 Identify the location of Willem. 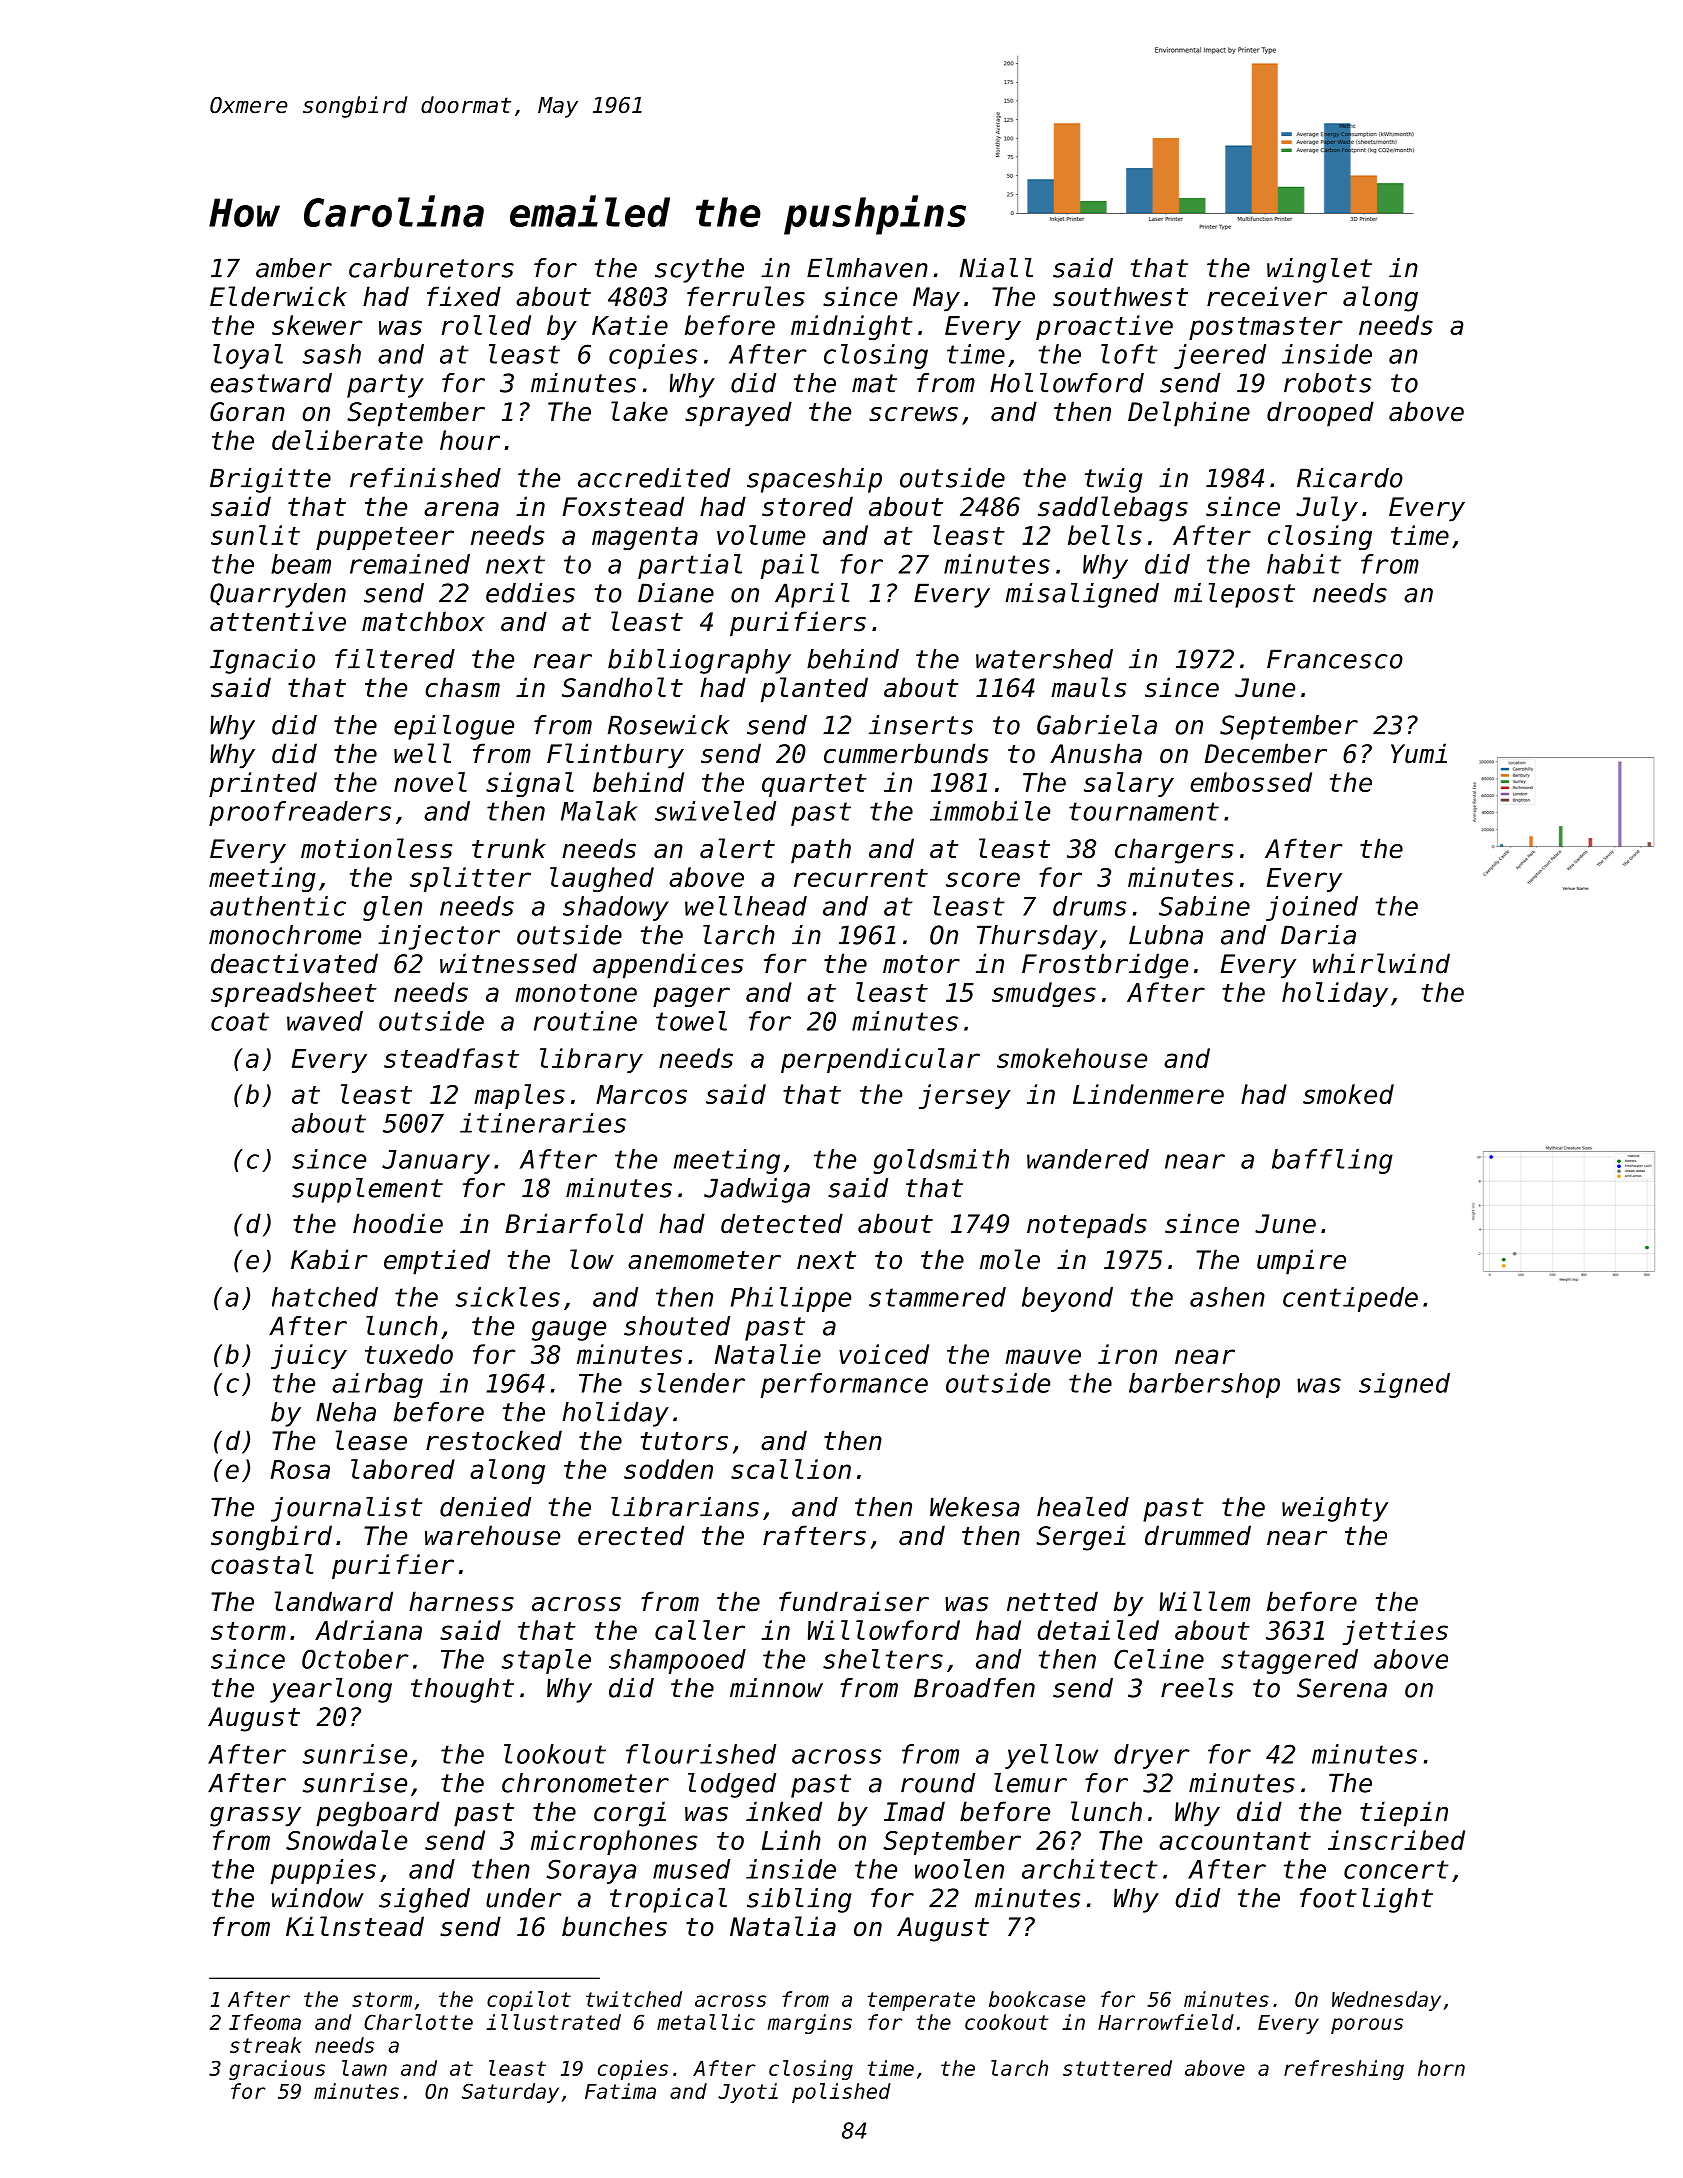
(1205, 1601).
